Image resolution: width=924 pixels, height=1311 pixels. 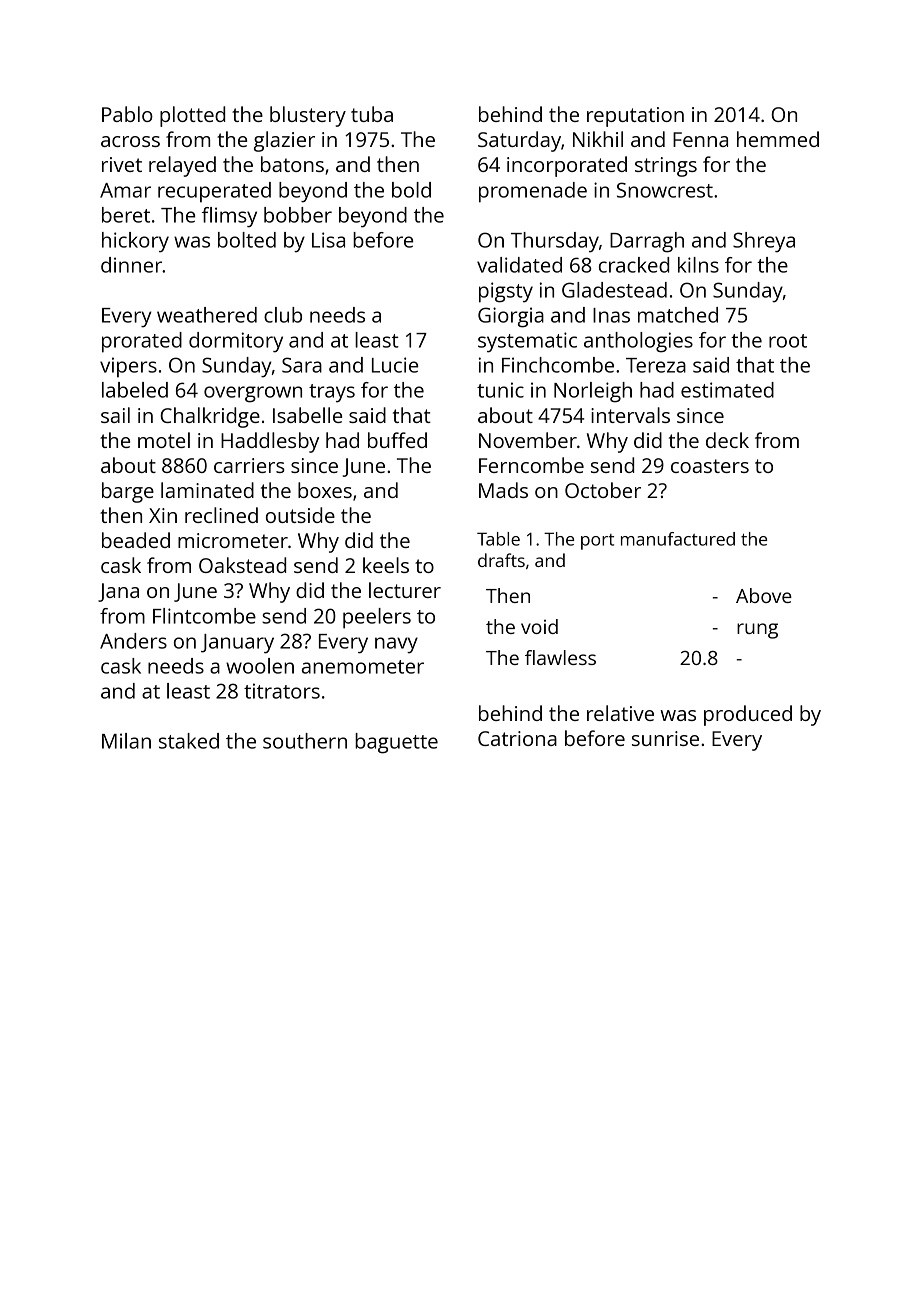 What do you see at coordinates (498, 539) in the document?
I see `Table` at bounding box center [498, 539].
